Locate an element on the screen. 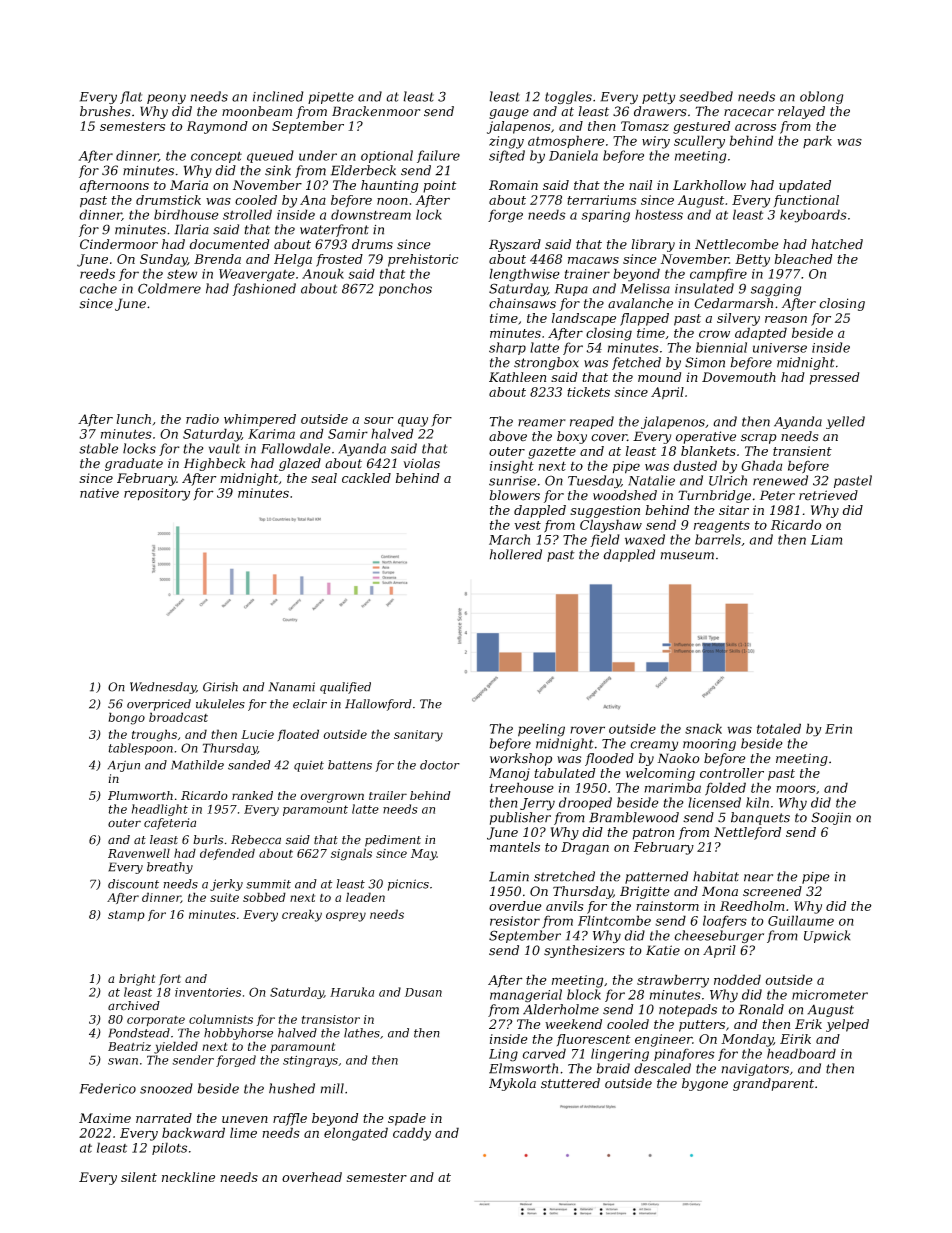 The width and height of the screenshot is (952, 1233). caddy is located at coordinates (412, 1134).
